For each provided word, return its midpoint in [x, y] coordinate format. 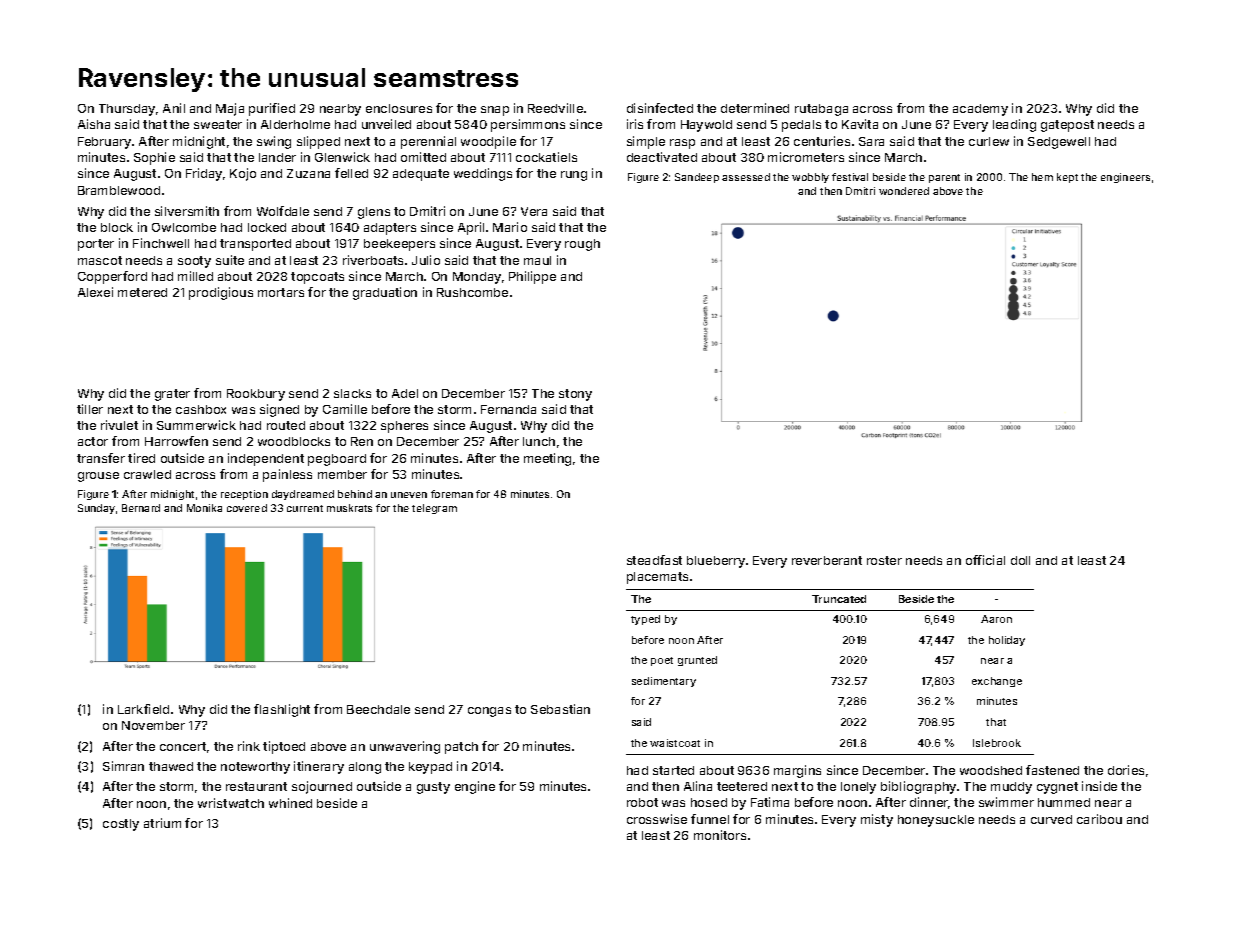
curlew [989, 141]
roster [884, 560]
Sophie [154, 158]
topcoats [317, 278]
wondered [904, 191]
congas [489, 712]
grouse [98, 477]
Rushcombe [472, 292]
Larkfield [143, 709]
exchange [997, 682]
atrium [162, 823]
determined [755, 108]
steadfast [654, 560]
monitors [720, 835]
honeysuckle [936, 821]
